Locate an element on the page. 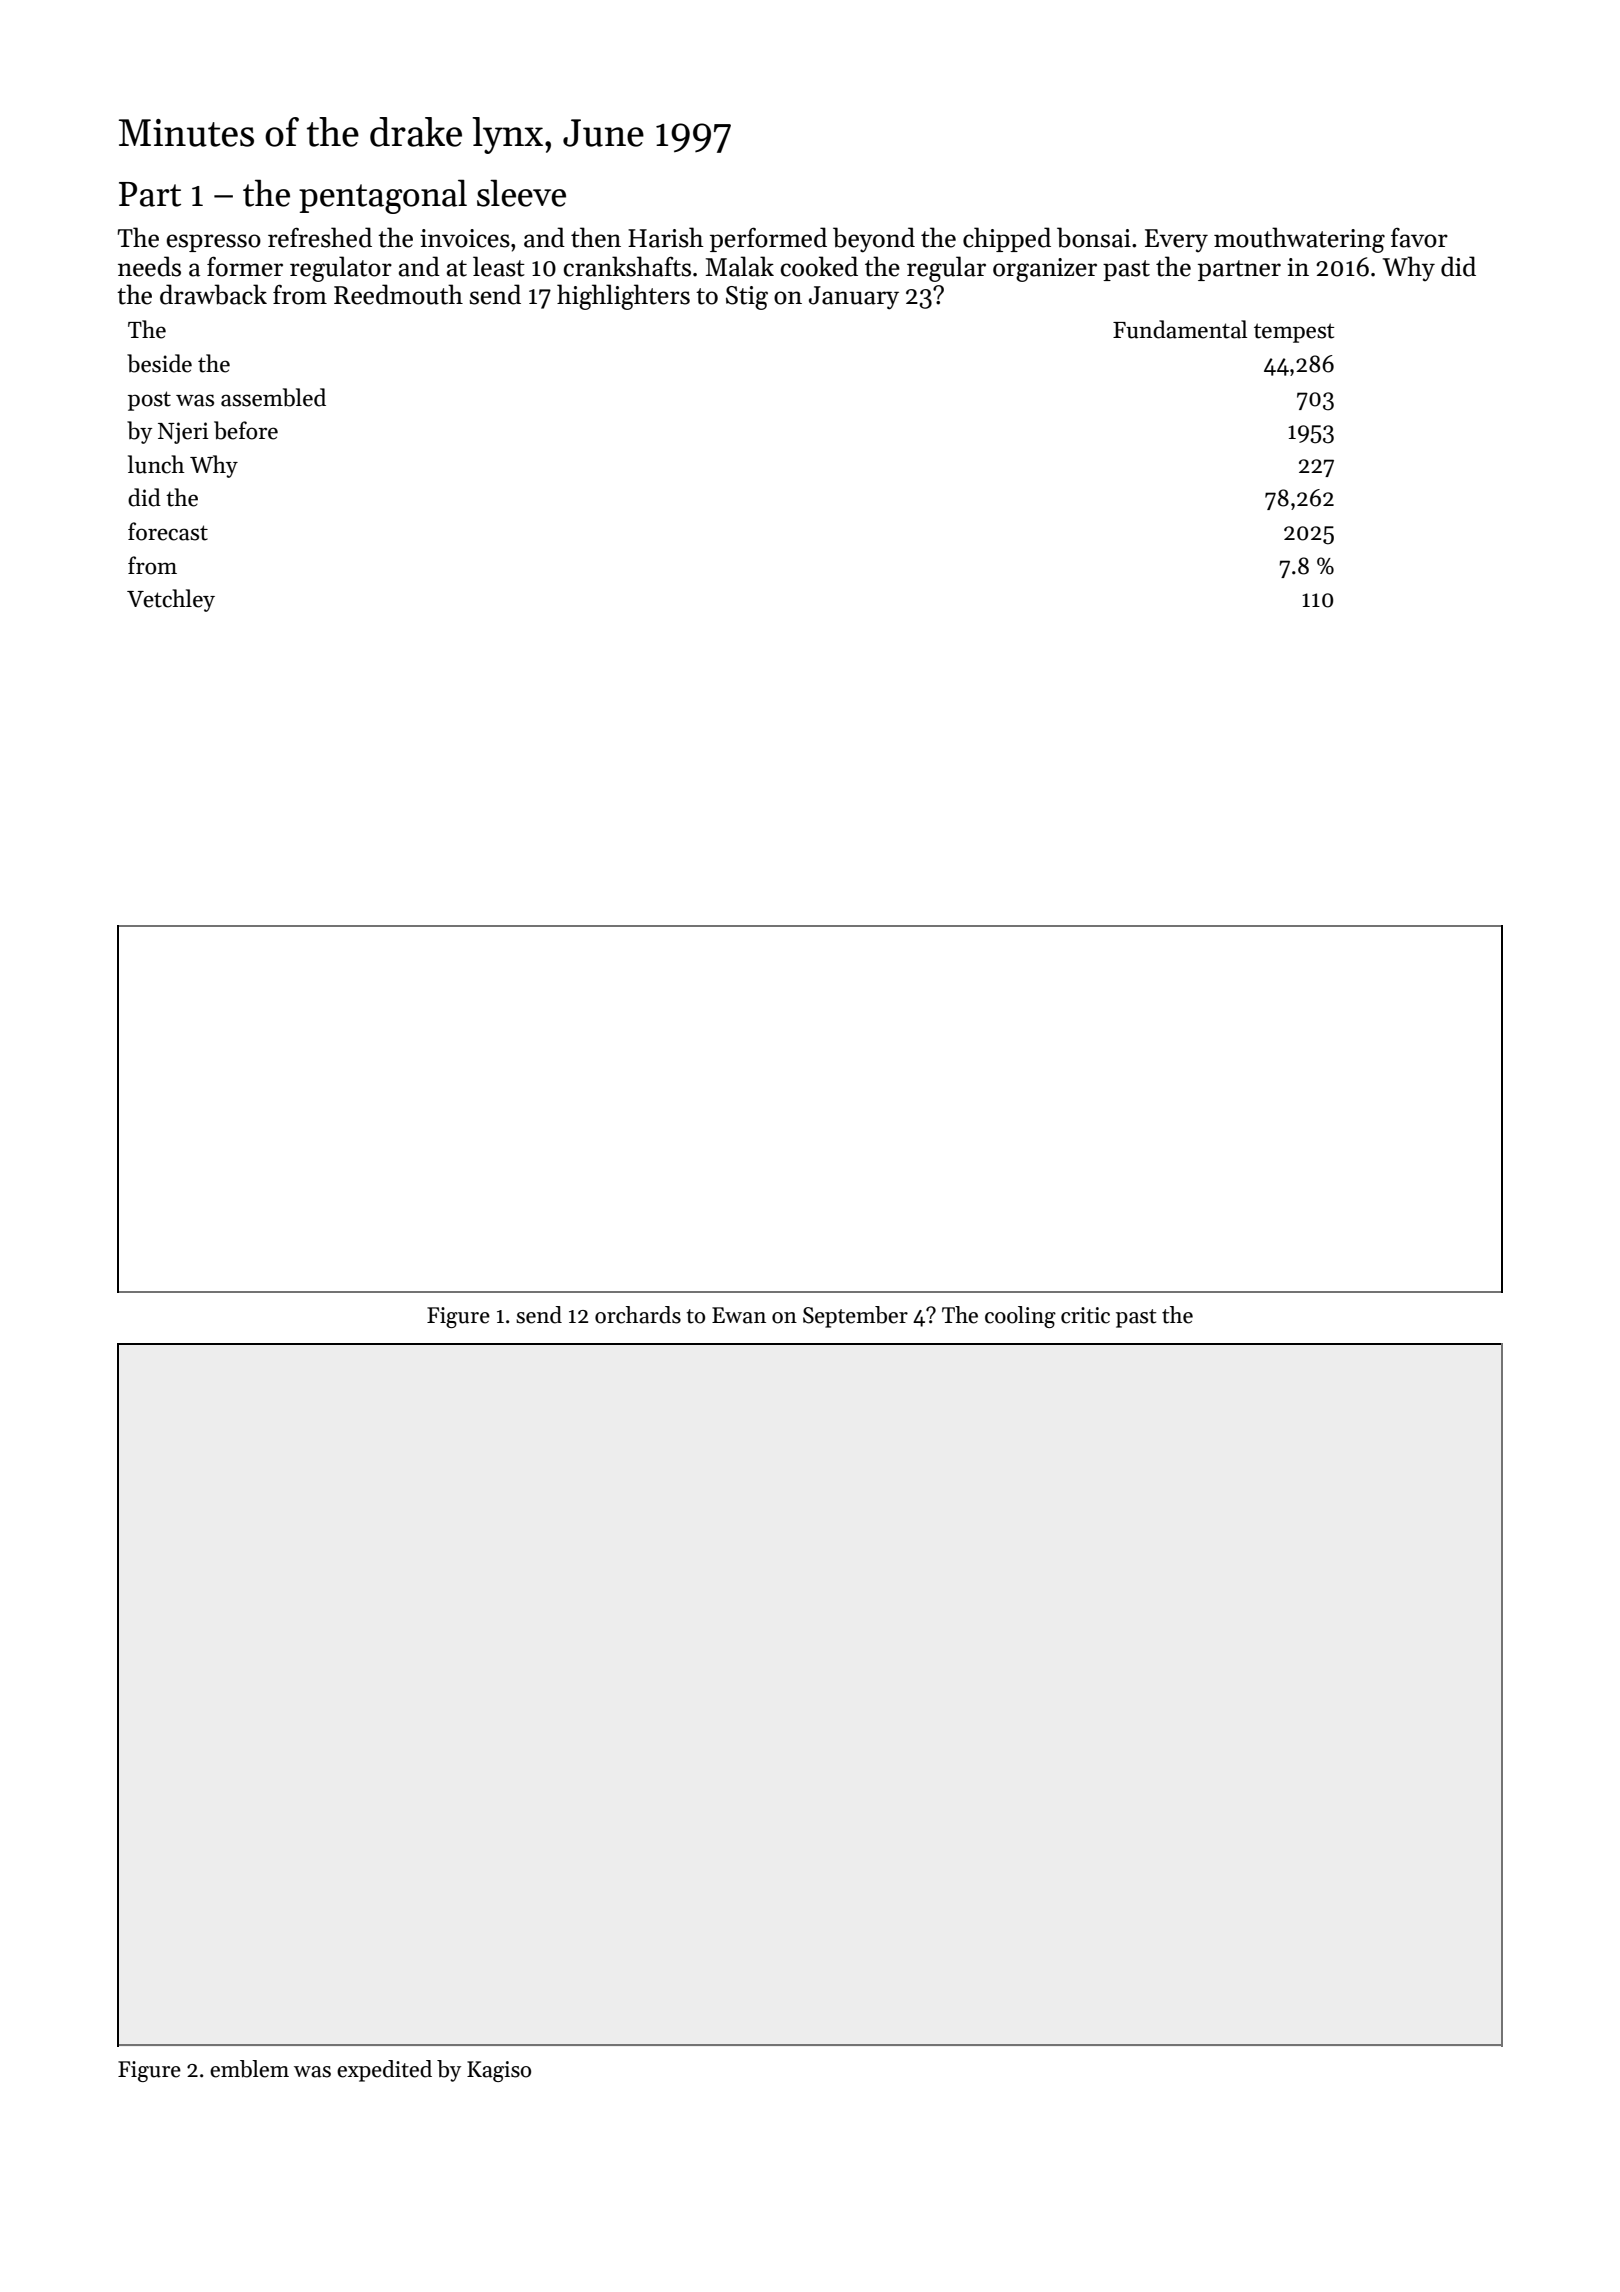 The width and height of the page is (1620, 2292). expedited is located at coordinates (384, 2071).
